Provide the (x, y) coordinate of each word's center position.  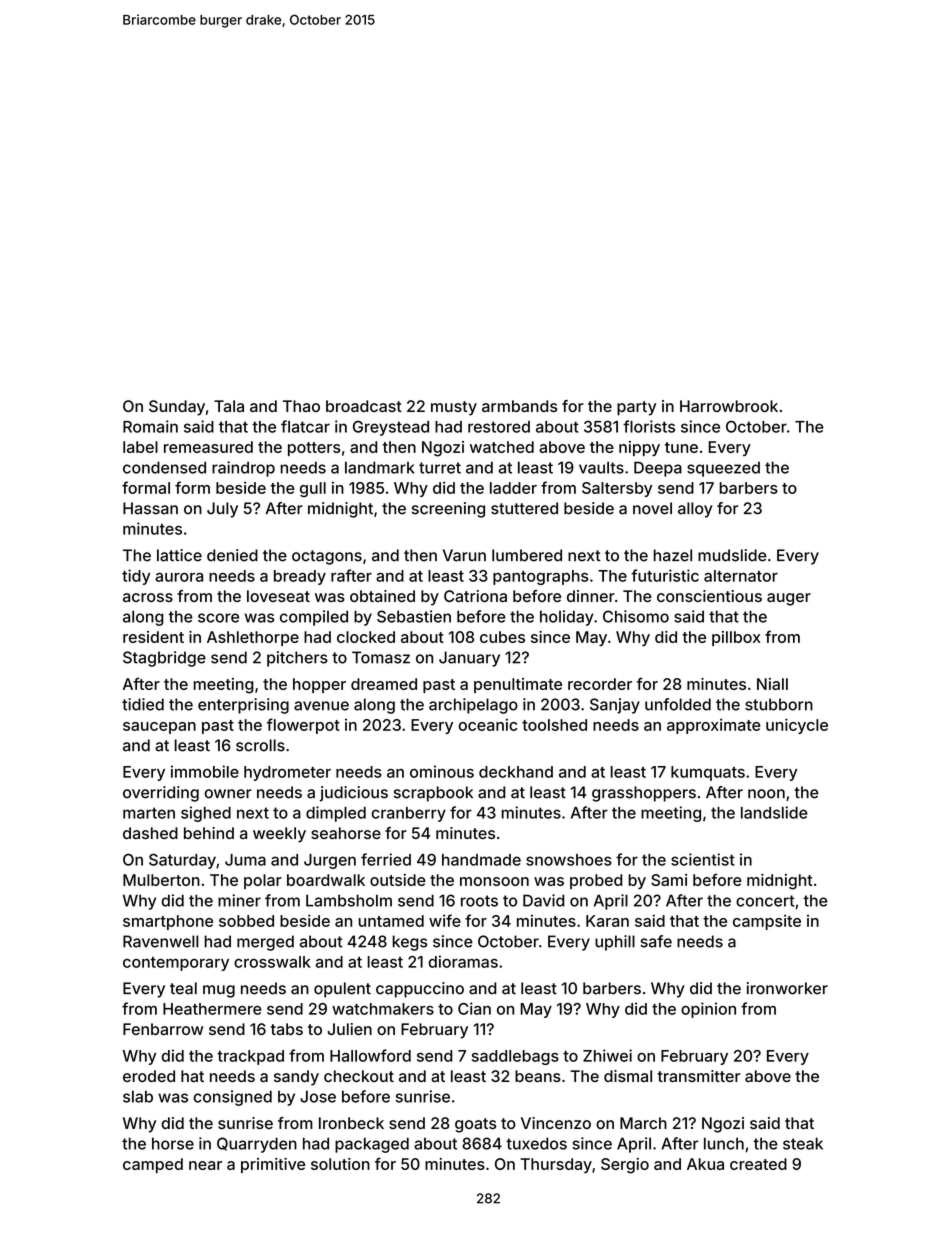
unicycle (797, 726)
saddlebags (515, 1057)
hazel (672, 555)
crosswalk (272, 962)
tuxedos (536, 1143)
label (140, 447)
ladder (513, 488)
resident (153, 637)
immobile (205, 771)
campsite (767, 922)
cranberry (408, 814)
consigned (233, 1098)
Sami (669, 880)
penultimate (518, 685)
